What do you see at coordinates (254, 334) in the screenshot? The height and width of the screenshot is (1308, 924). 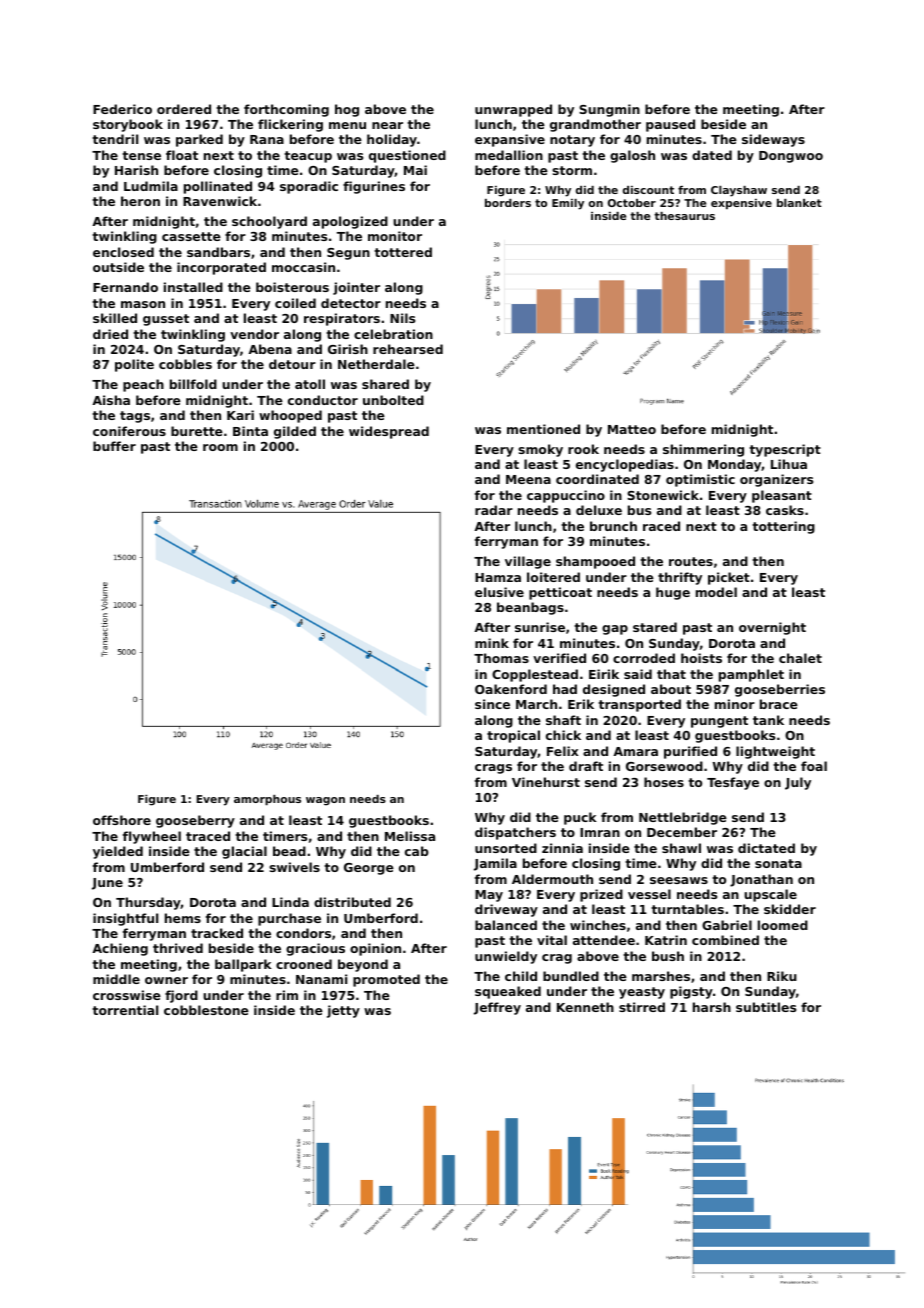 I see `vendor` at bounding box center [254, 334].
